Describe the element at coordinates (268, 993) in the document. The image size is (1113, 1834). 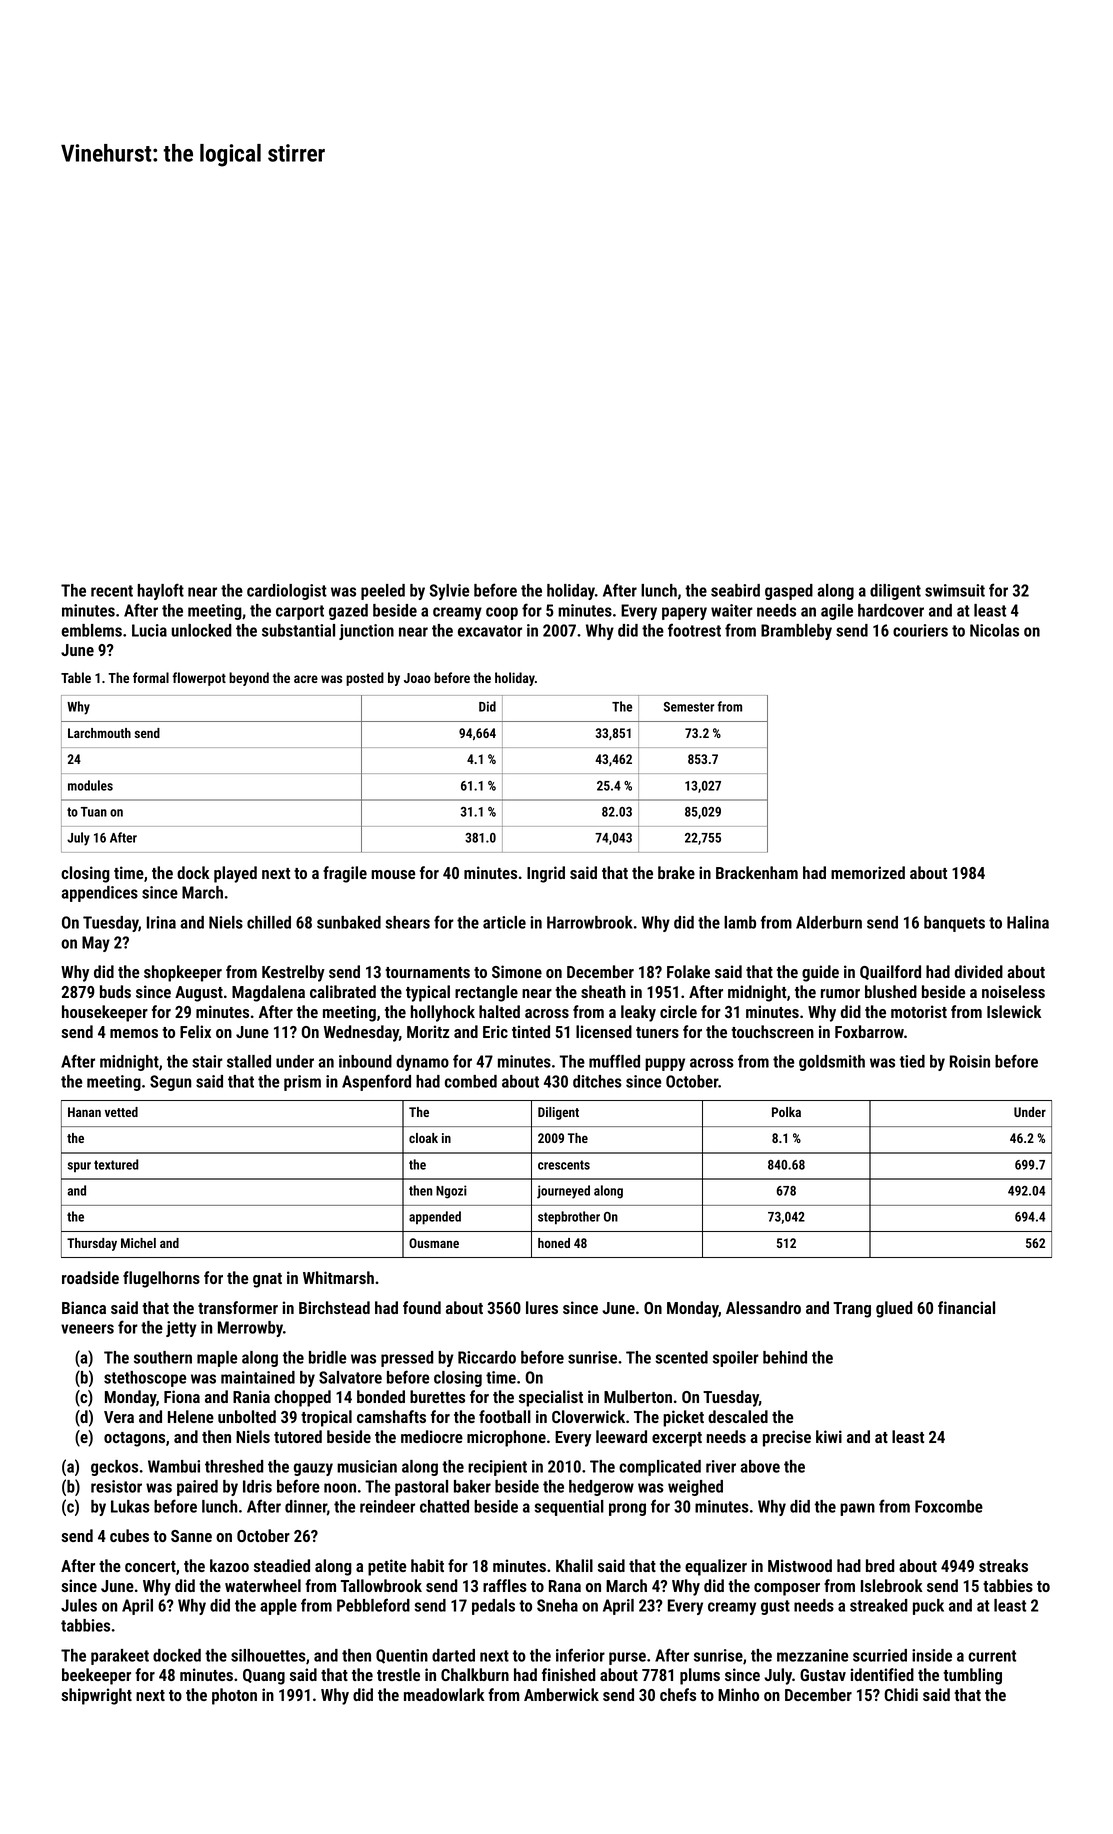
I see `Magdalena` at that location.
